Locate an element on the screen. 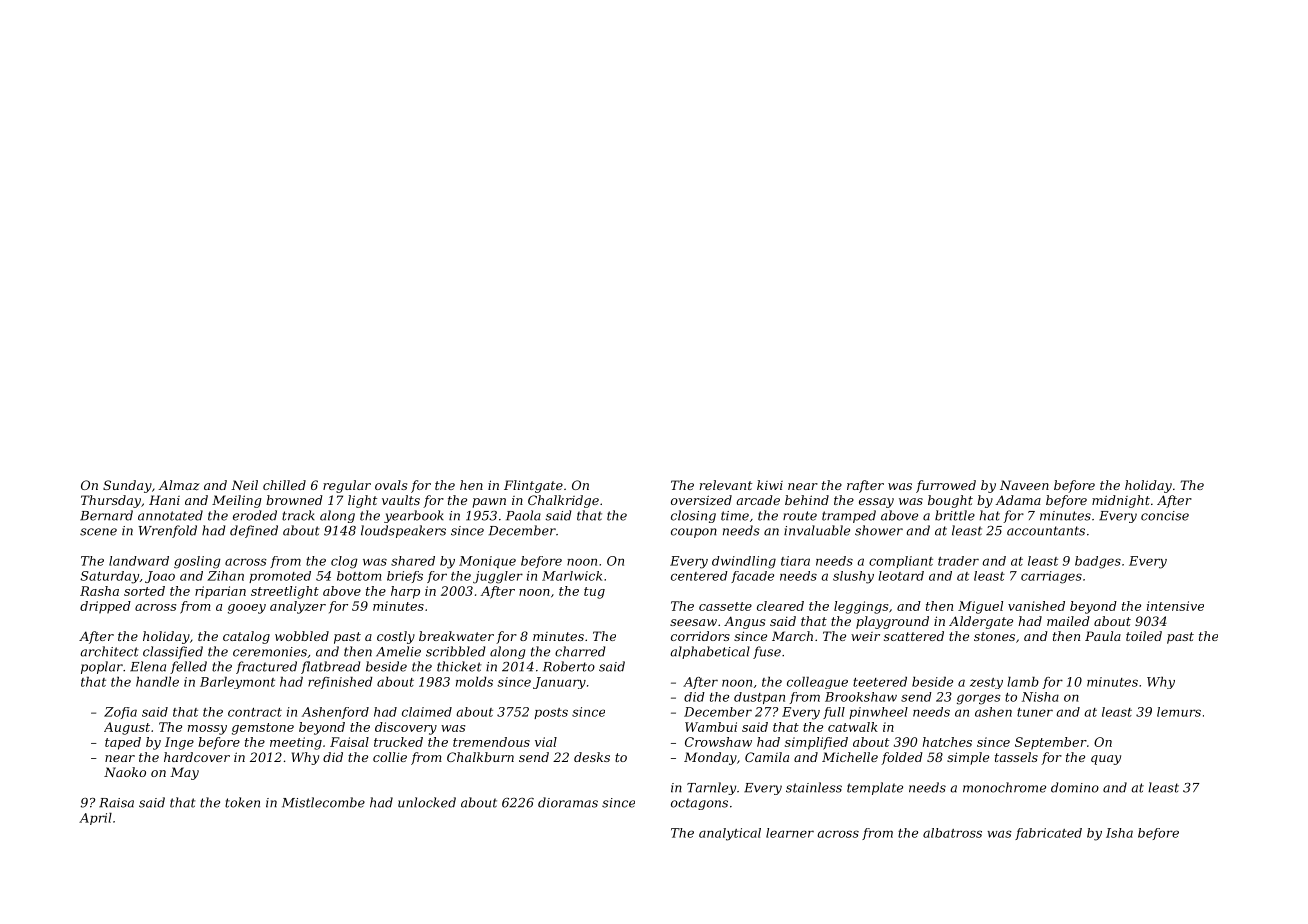 The image size is (1308, 924). Thursday is located at coordinates (111, 501).
